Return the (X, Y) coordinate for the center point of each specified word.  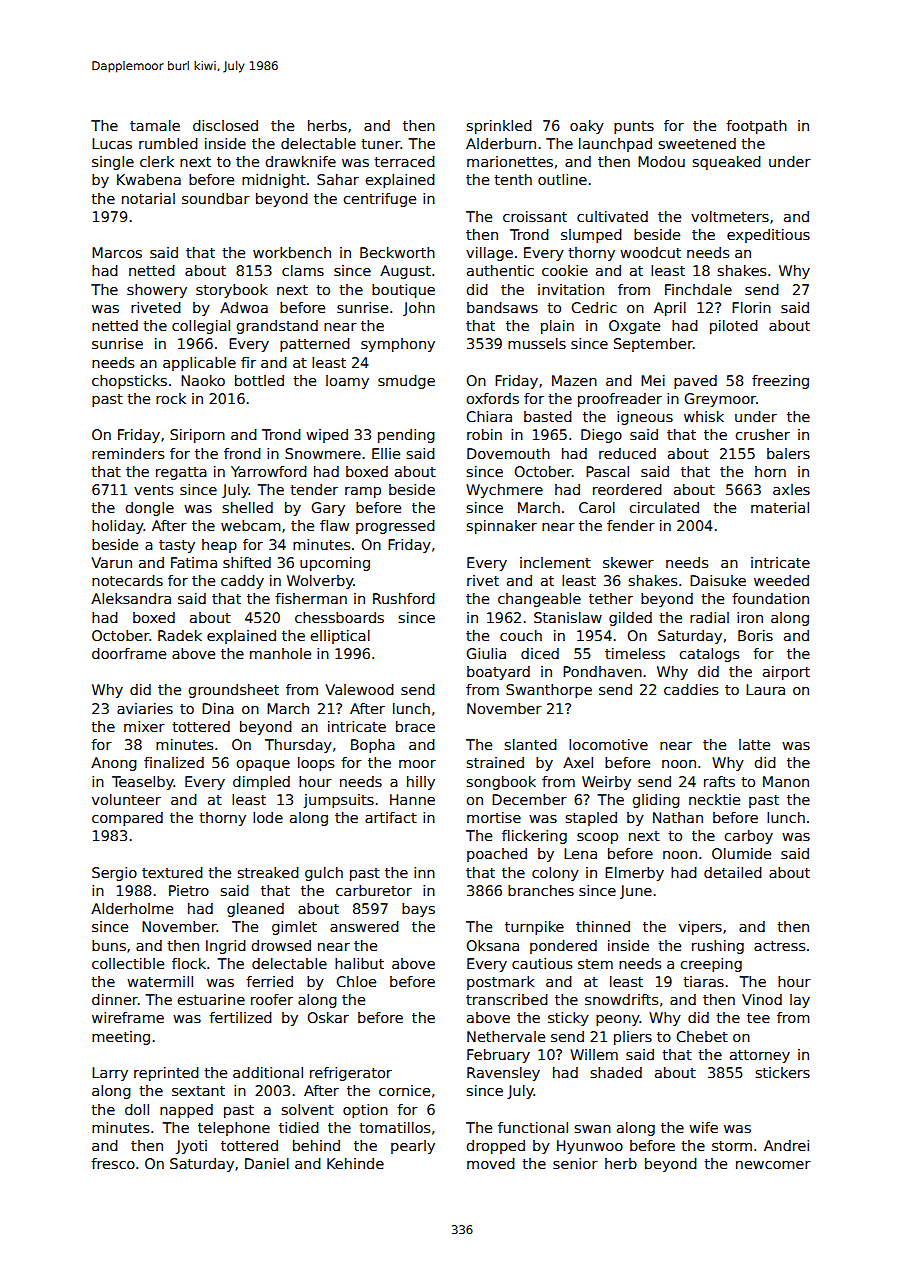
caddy (242, 582)
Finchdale (698, 289)
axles (791, 489)
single (113, 163)
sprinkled (499, 127)
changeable (539, 600)
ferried (269, 981)
